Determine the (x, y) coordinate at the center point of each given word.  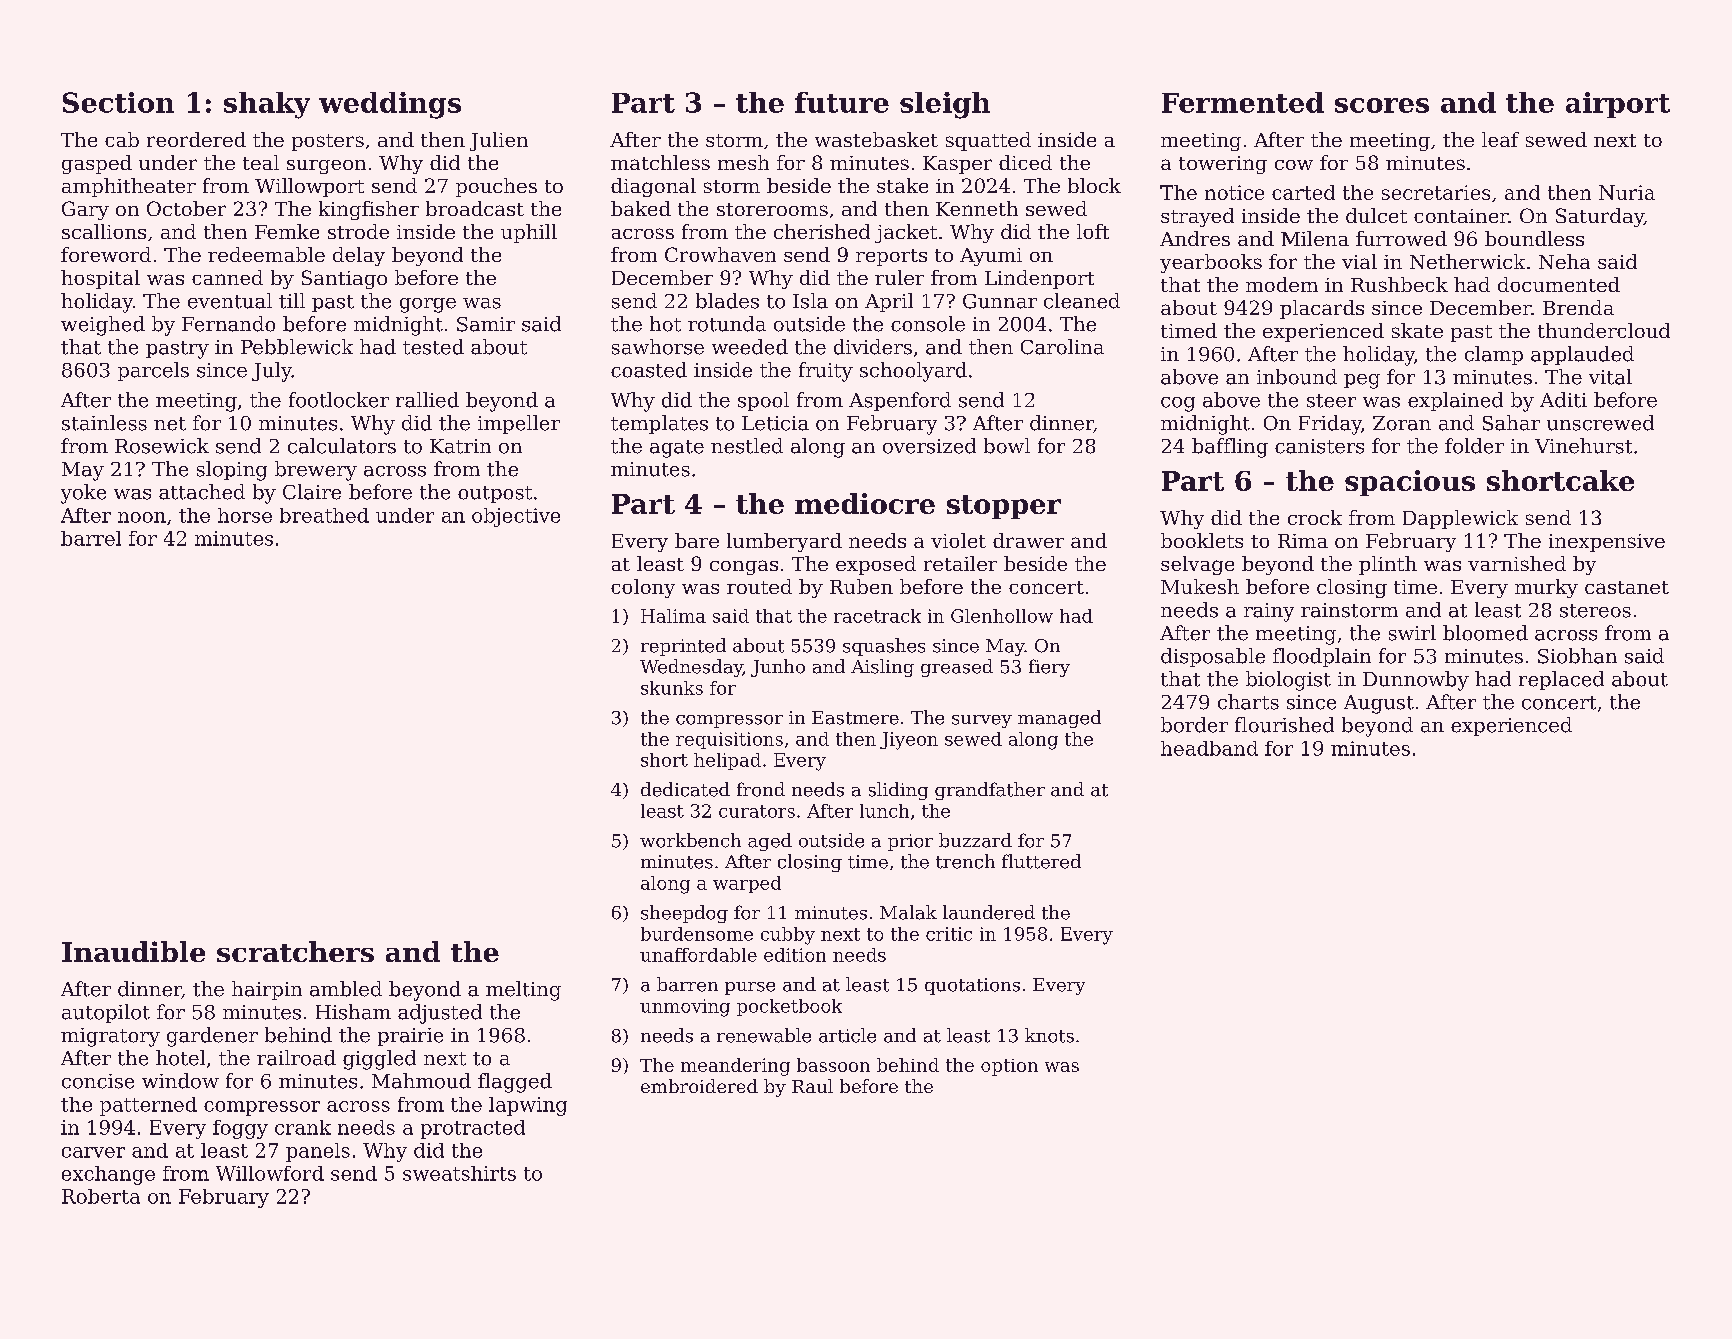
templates (659, 424)
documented (1559, 284)
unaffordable (698, 955)
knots (1049, 1035)
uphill (529, 233)
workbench (690, 840)
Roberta (101, 1196)
